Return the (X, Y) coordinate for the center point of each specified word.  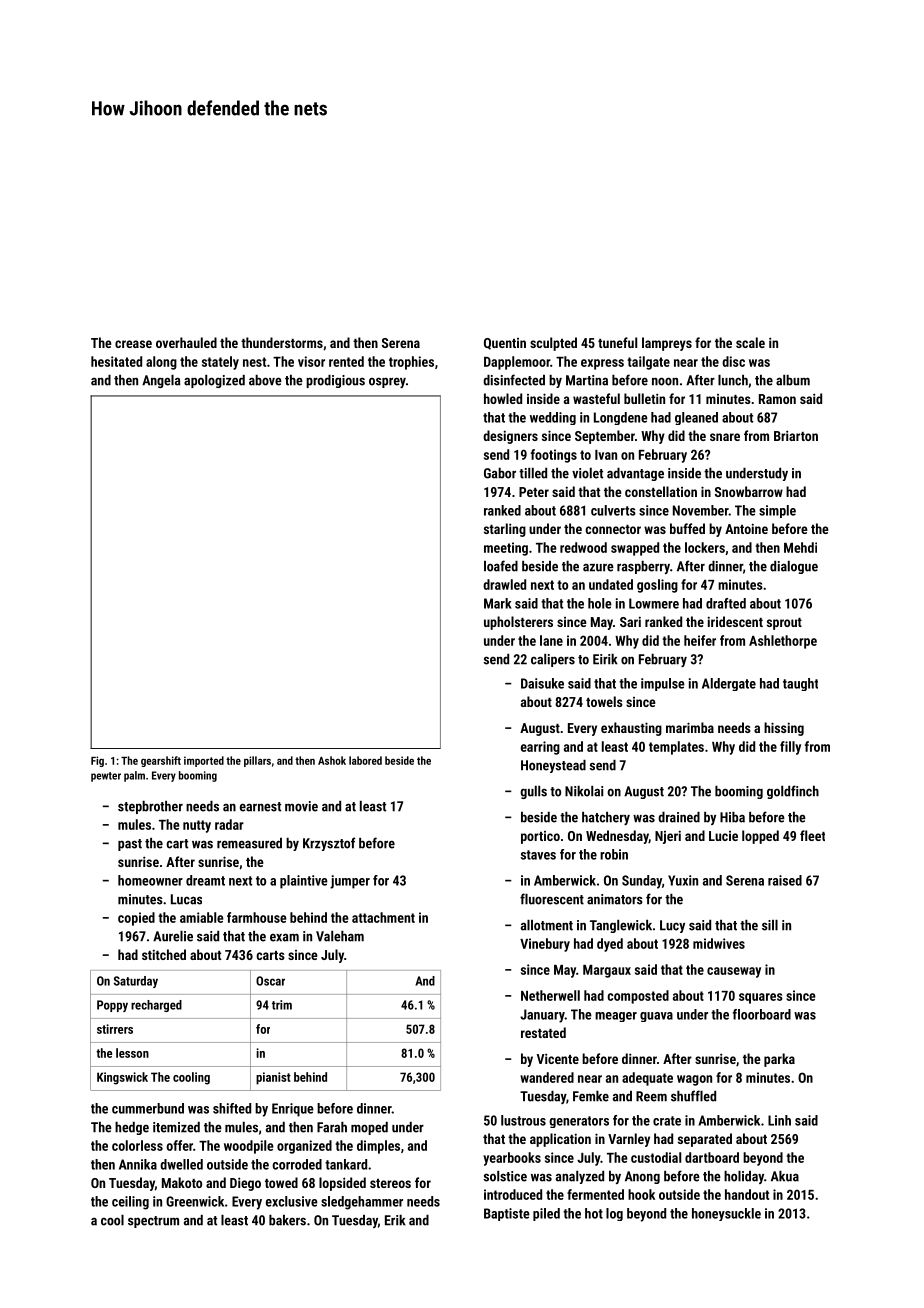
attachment (383, 917)
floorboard (762, 1014)
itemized (176, 1127)
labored (365, 760)
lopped (760, 837)
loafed (501, 566)
